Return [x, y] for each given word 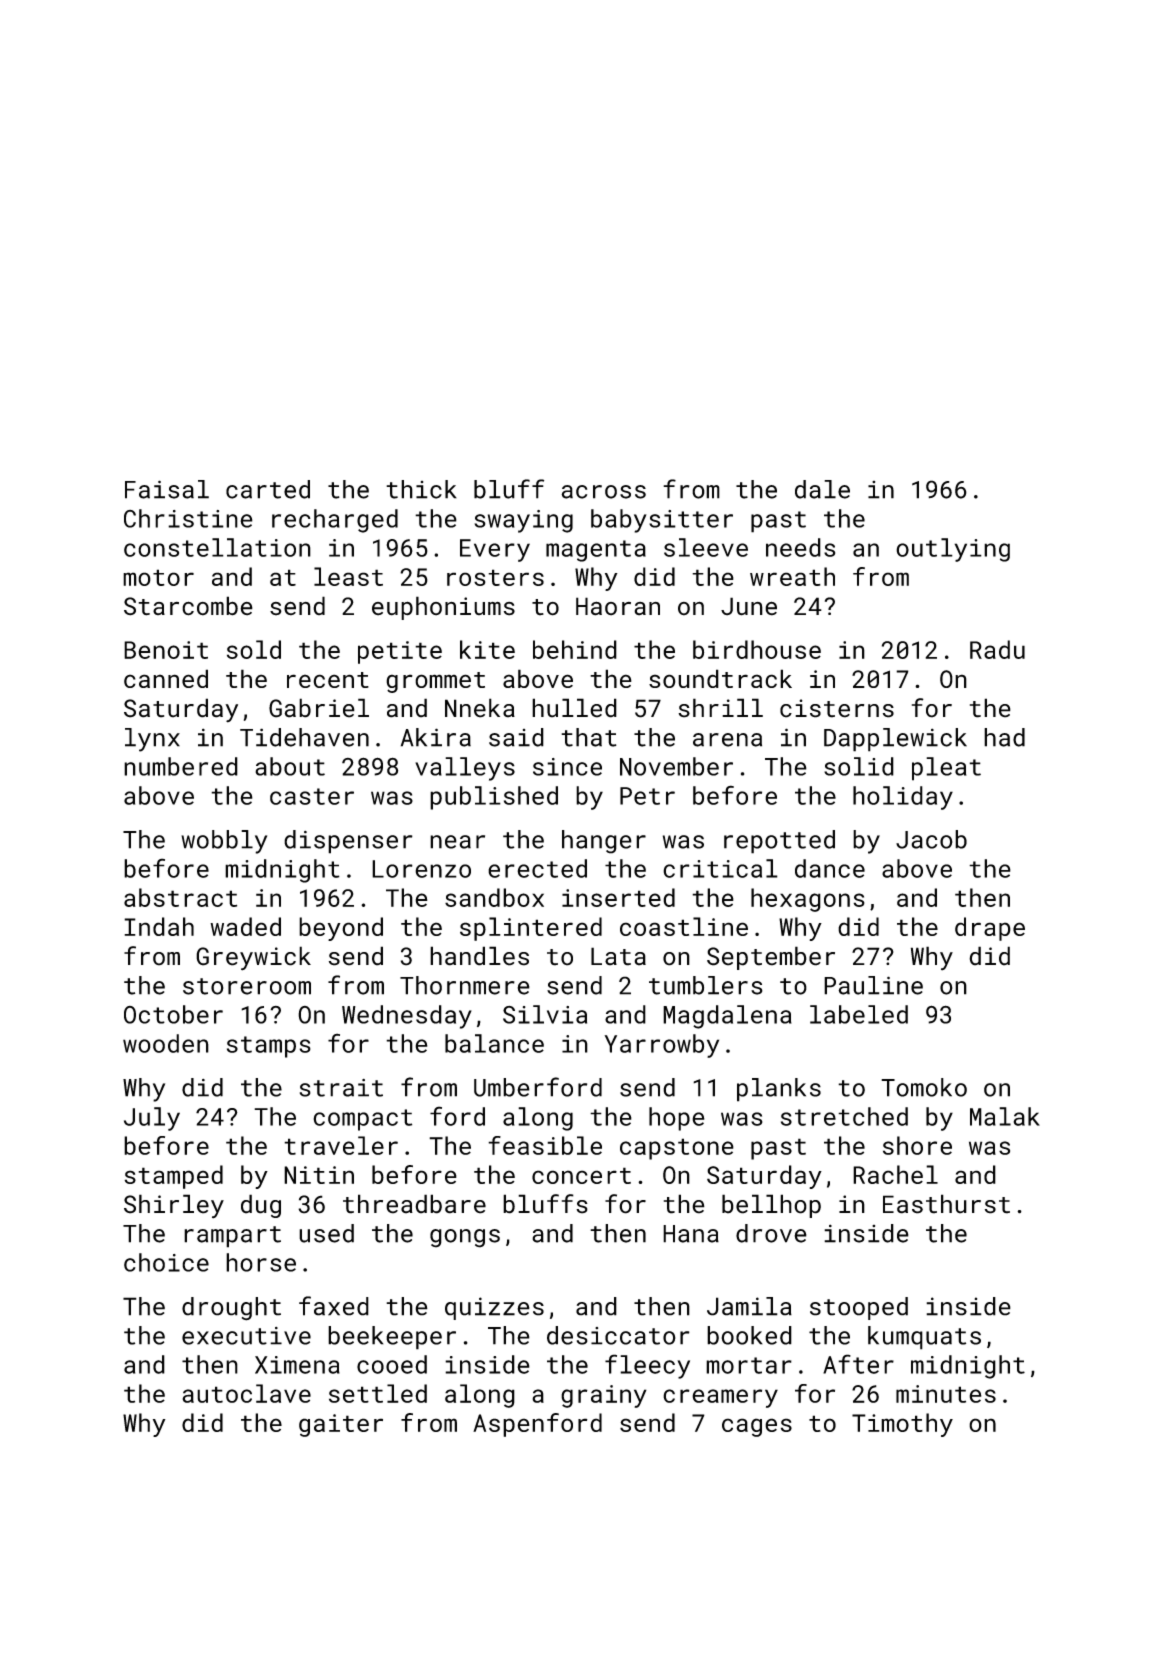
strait [341, 1088]
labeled [859, 1014]
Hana [691, 1234]
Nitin [319, 1175]
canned [166, 678]
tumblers [706, 985]
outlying [953, 550]
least [348, 576]
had [1004, 737]
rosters [495, 577]
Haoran [618, 606]
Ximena [297, 1365]
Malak [1005, 1116]
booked [749, 1335]
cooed [392, 1364]
